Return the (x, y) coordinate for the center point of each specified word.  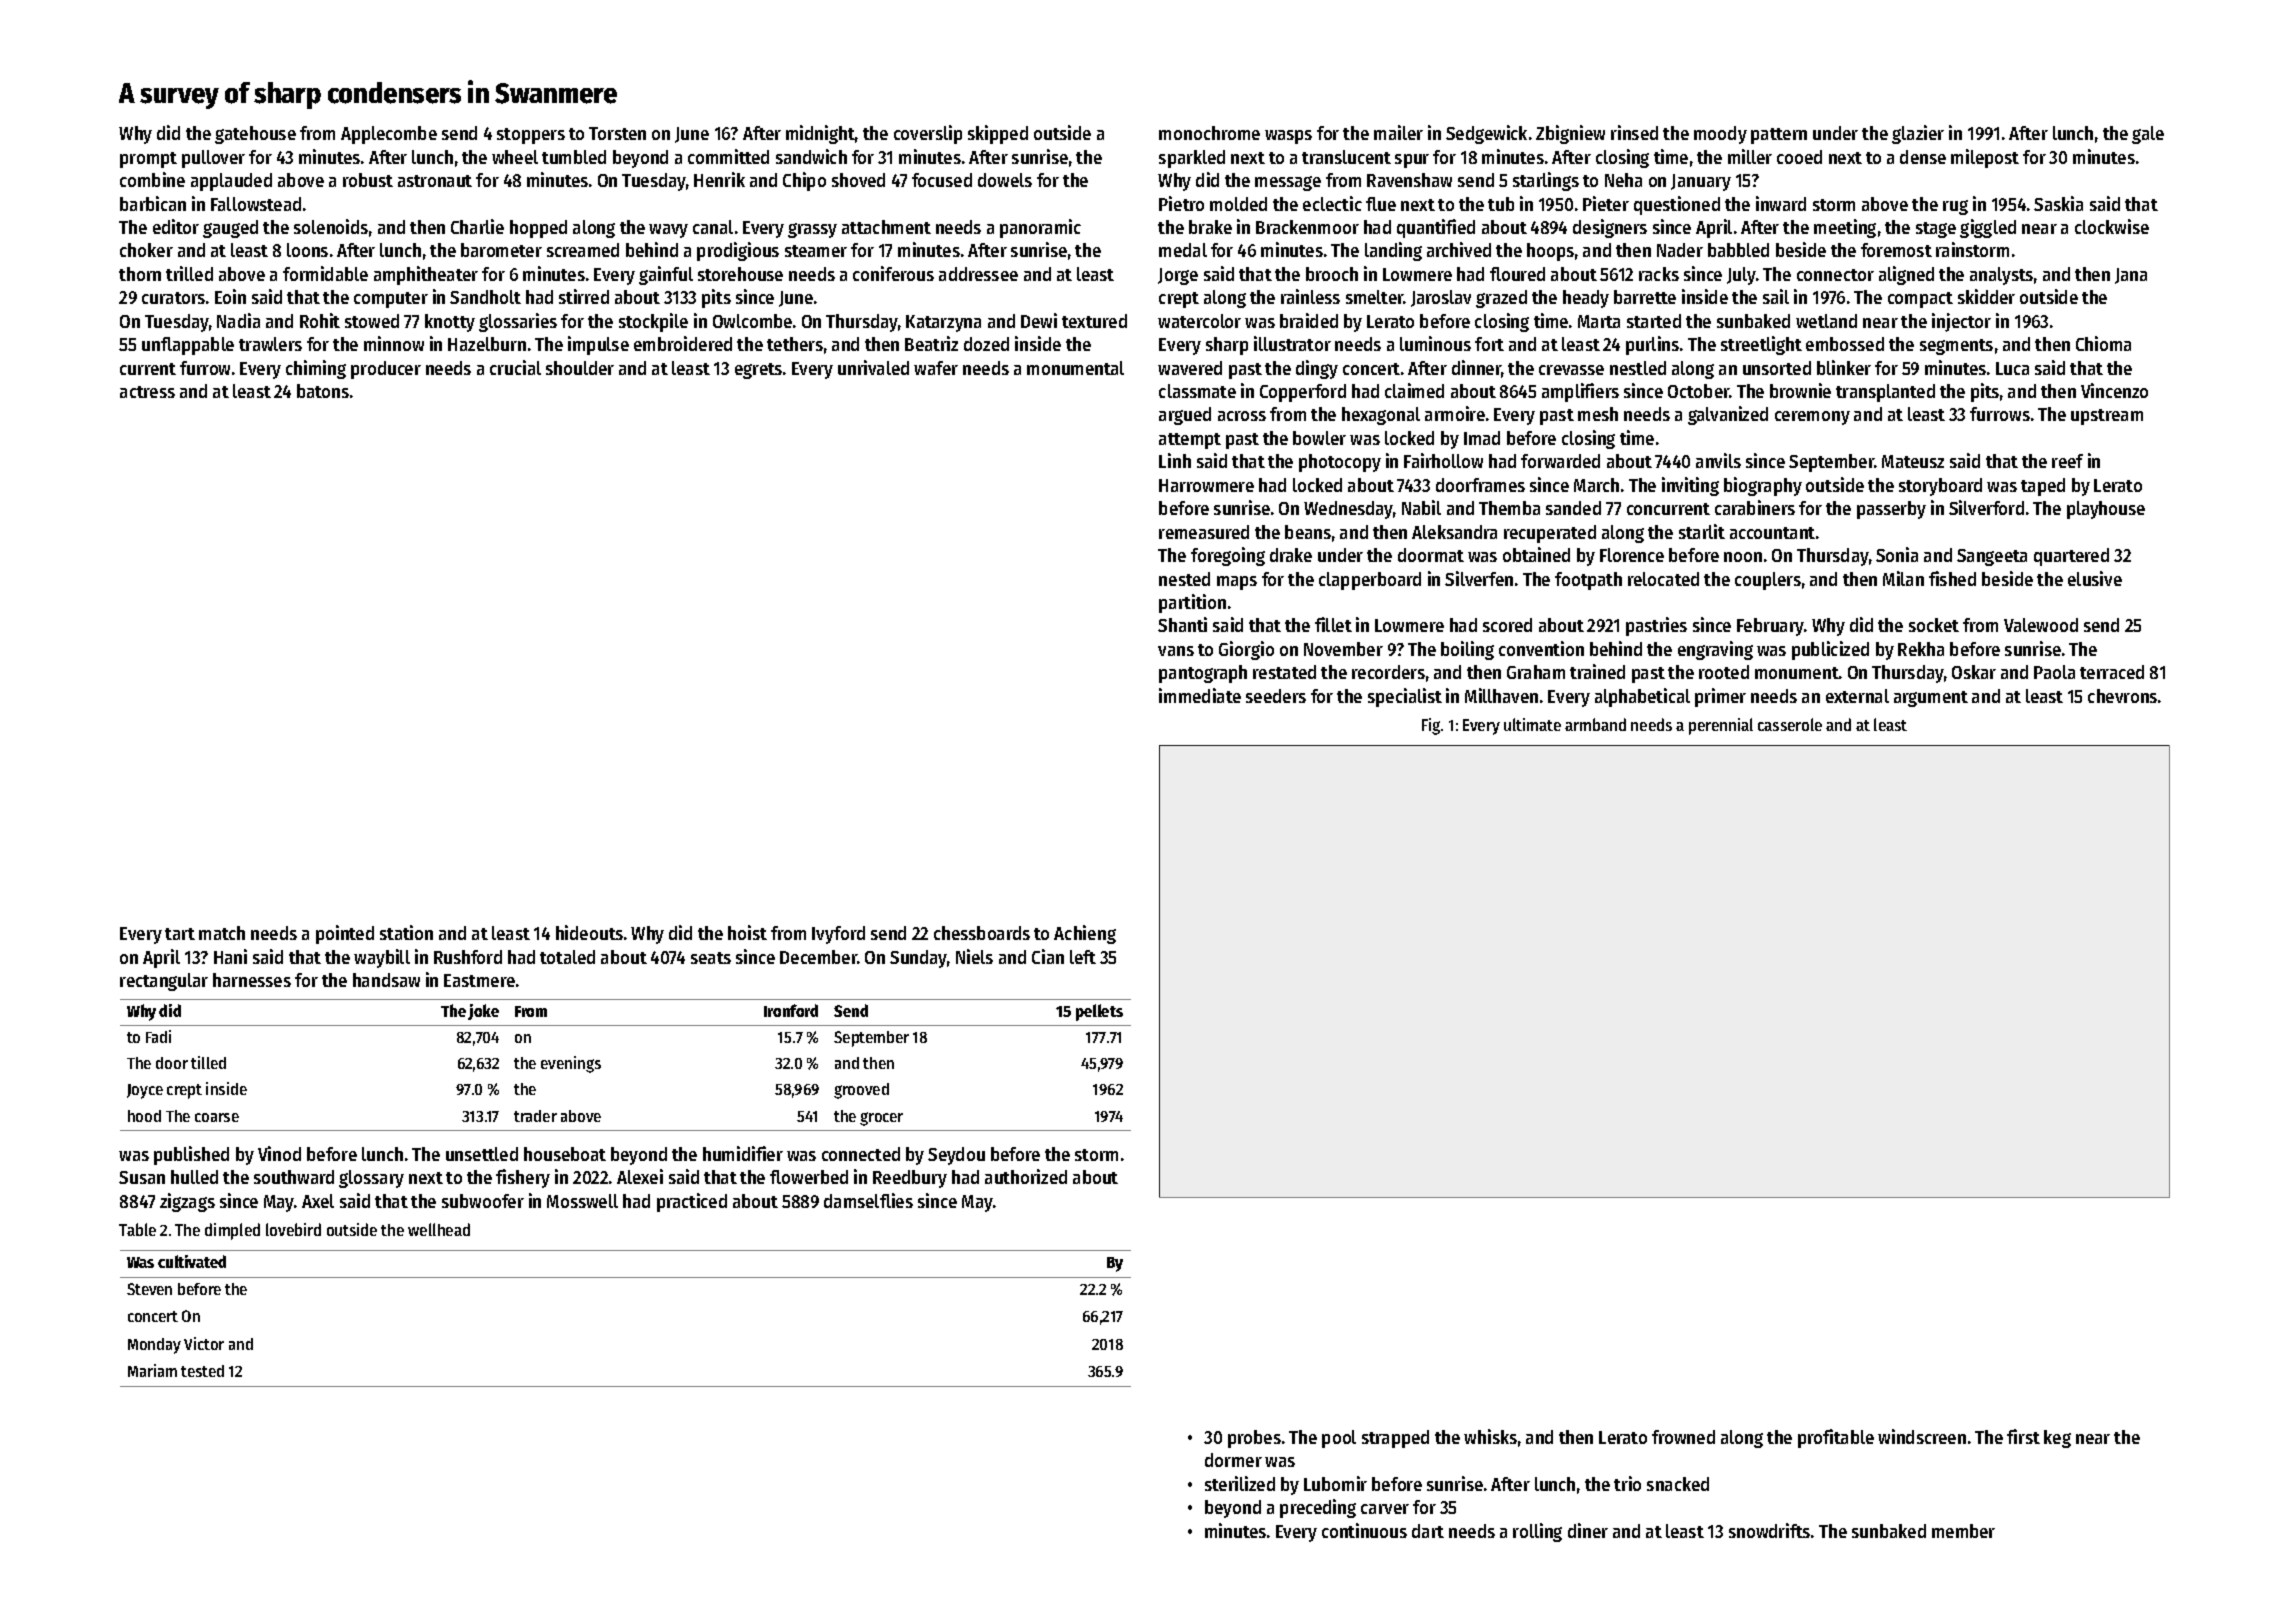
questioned (1677, 205)
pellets (1099, 1012)
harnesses (252, 980)
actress (147, 392)
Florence (1632, 555)
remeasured (1204, 532)
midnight (820, 134)
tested (202, 1371)
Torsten (617, 133)
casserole (1790, 724)
